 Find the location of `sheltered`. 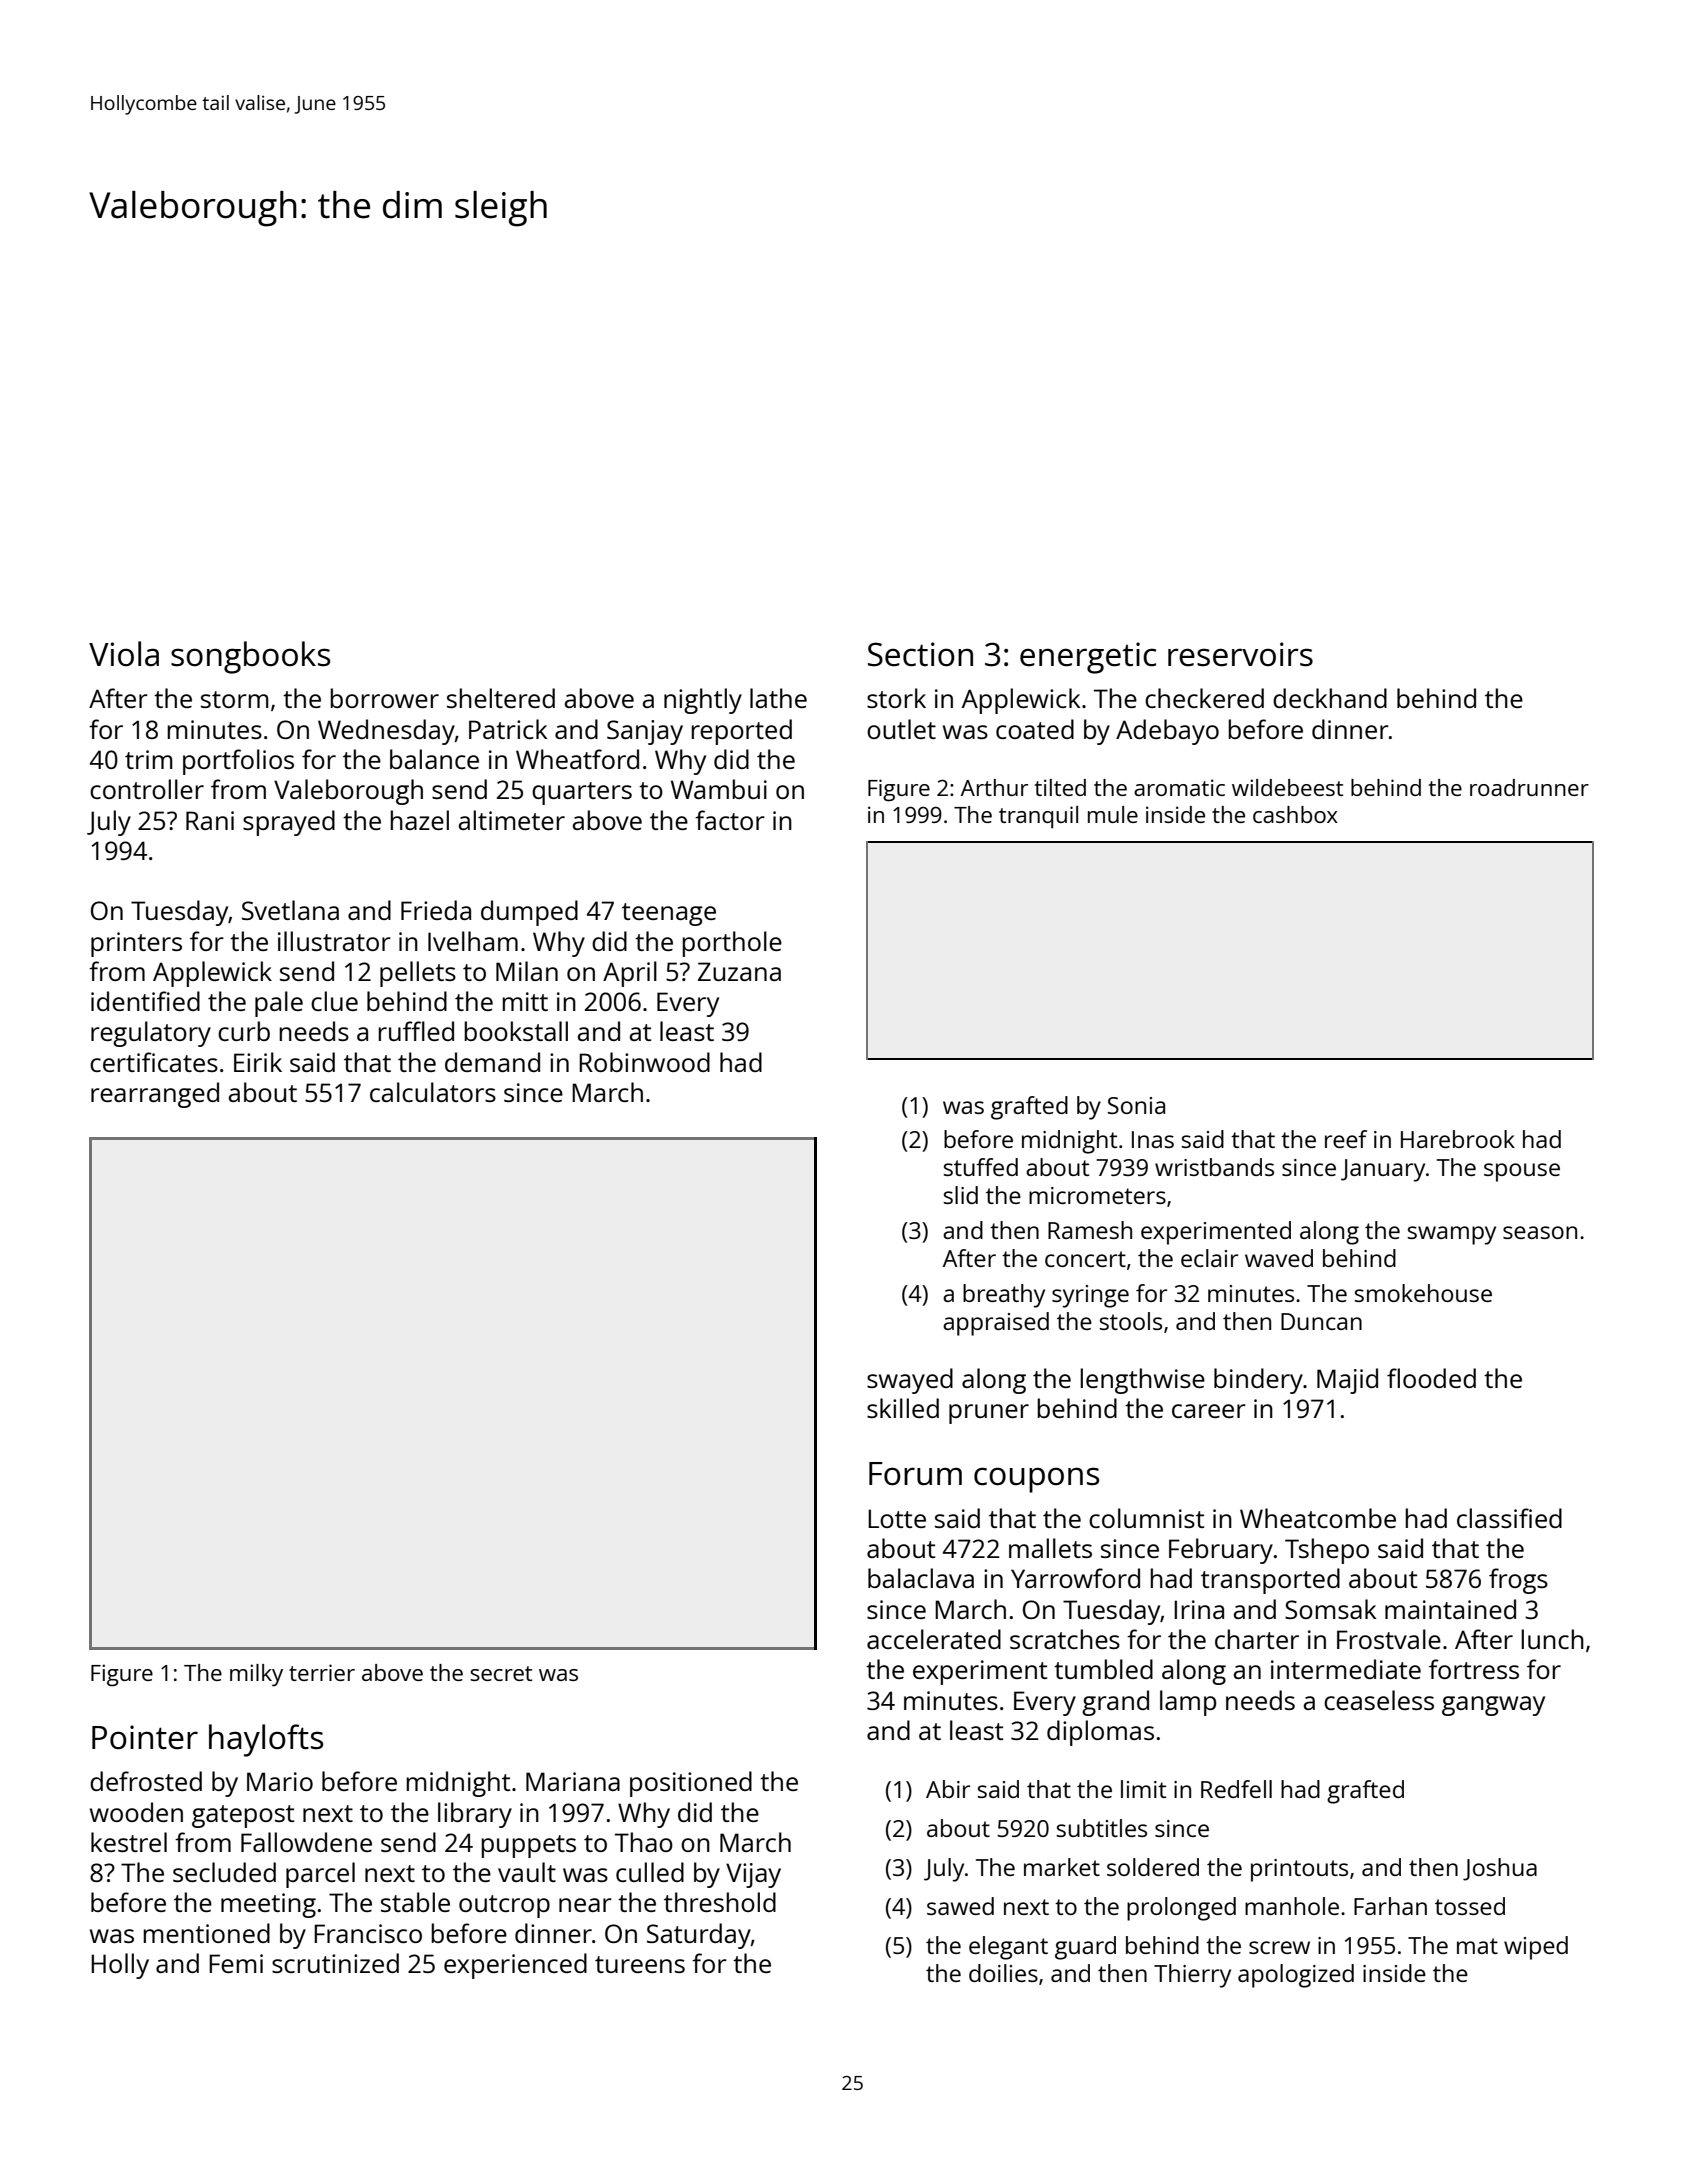

sheltered is located at coordinates (501, 698).
